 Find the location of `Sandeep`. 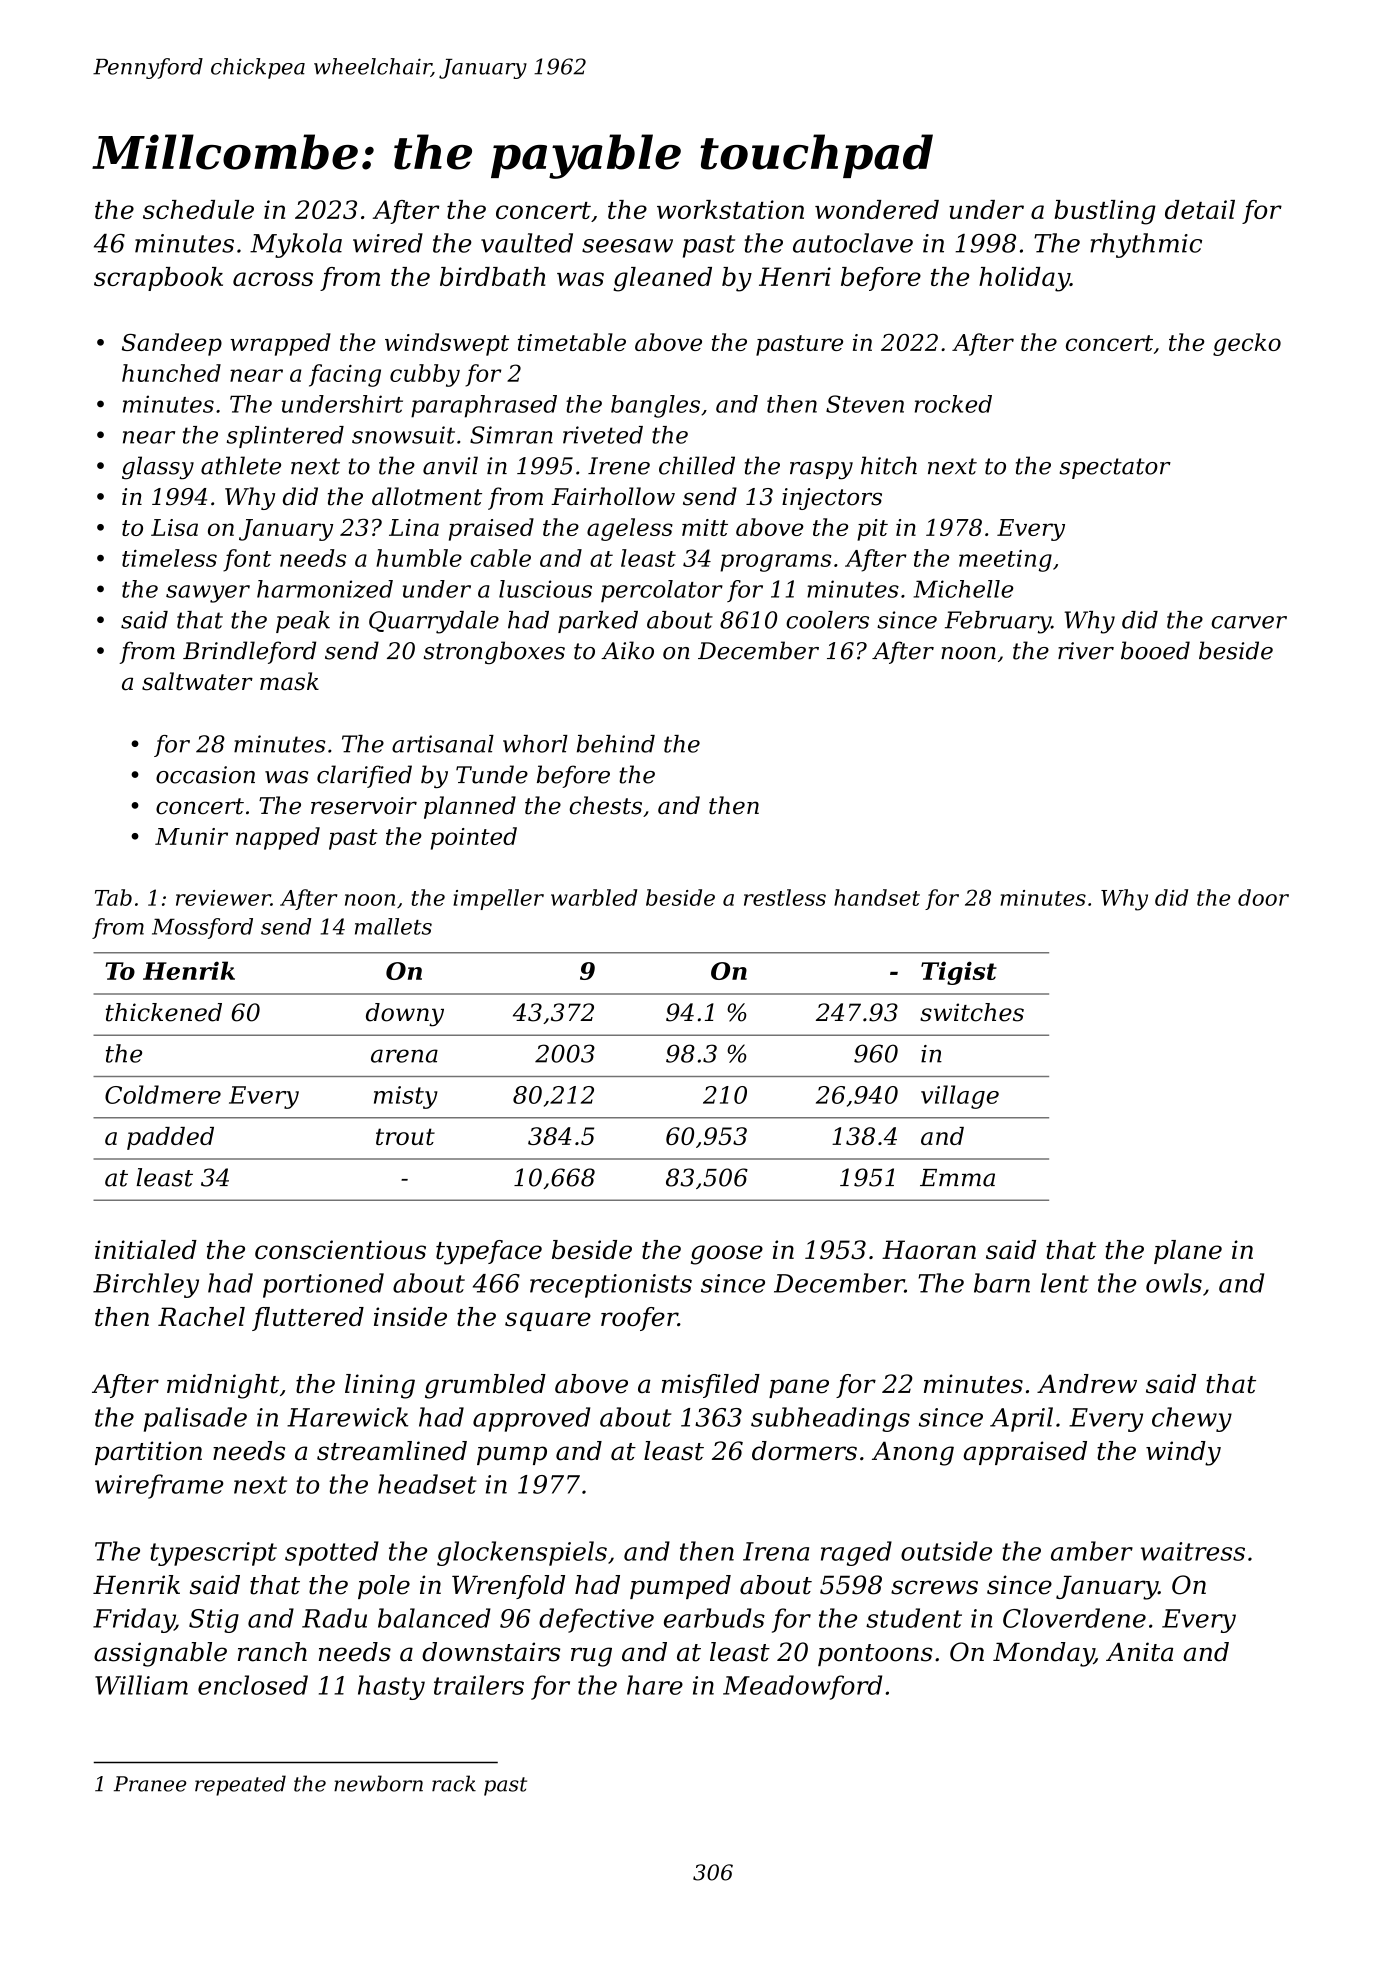

Sandeep is located at coordinates (172, 344).
